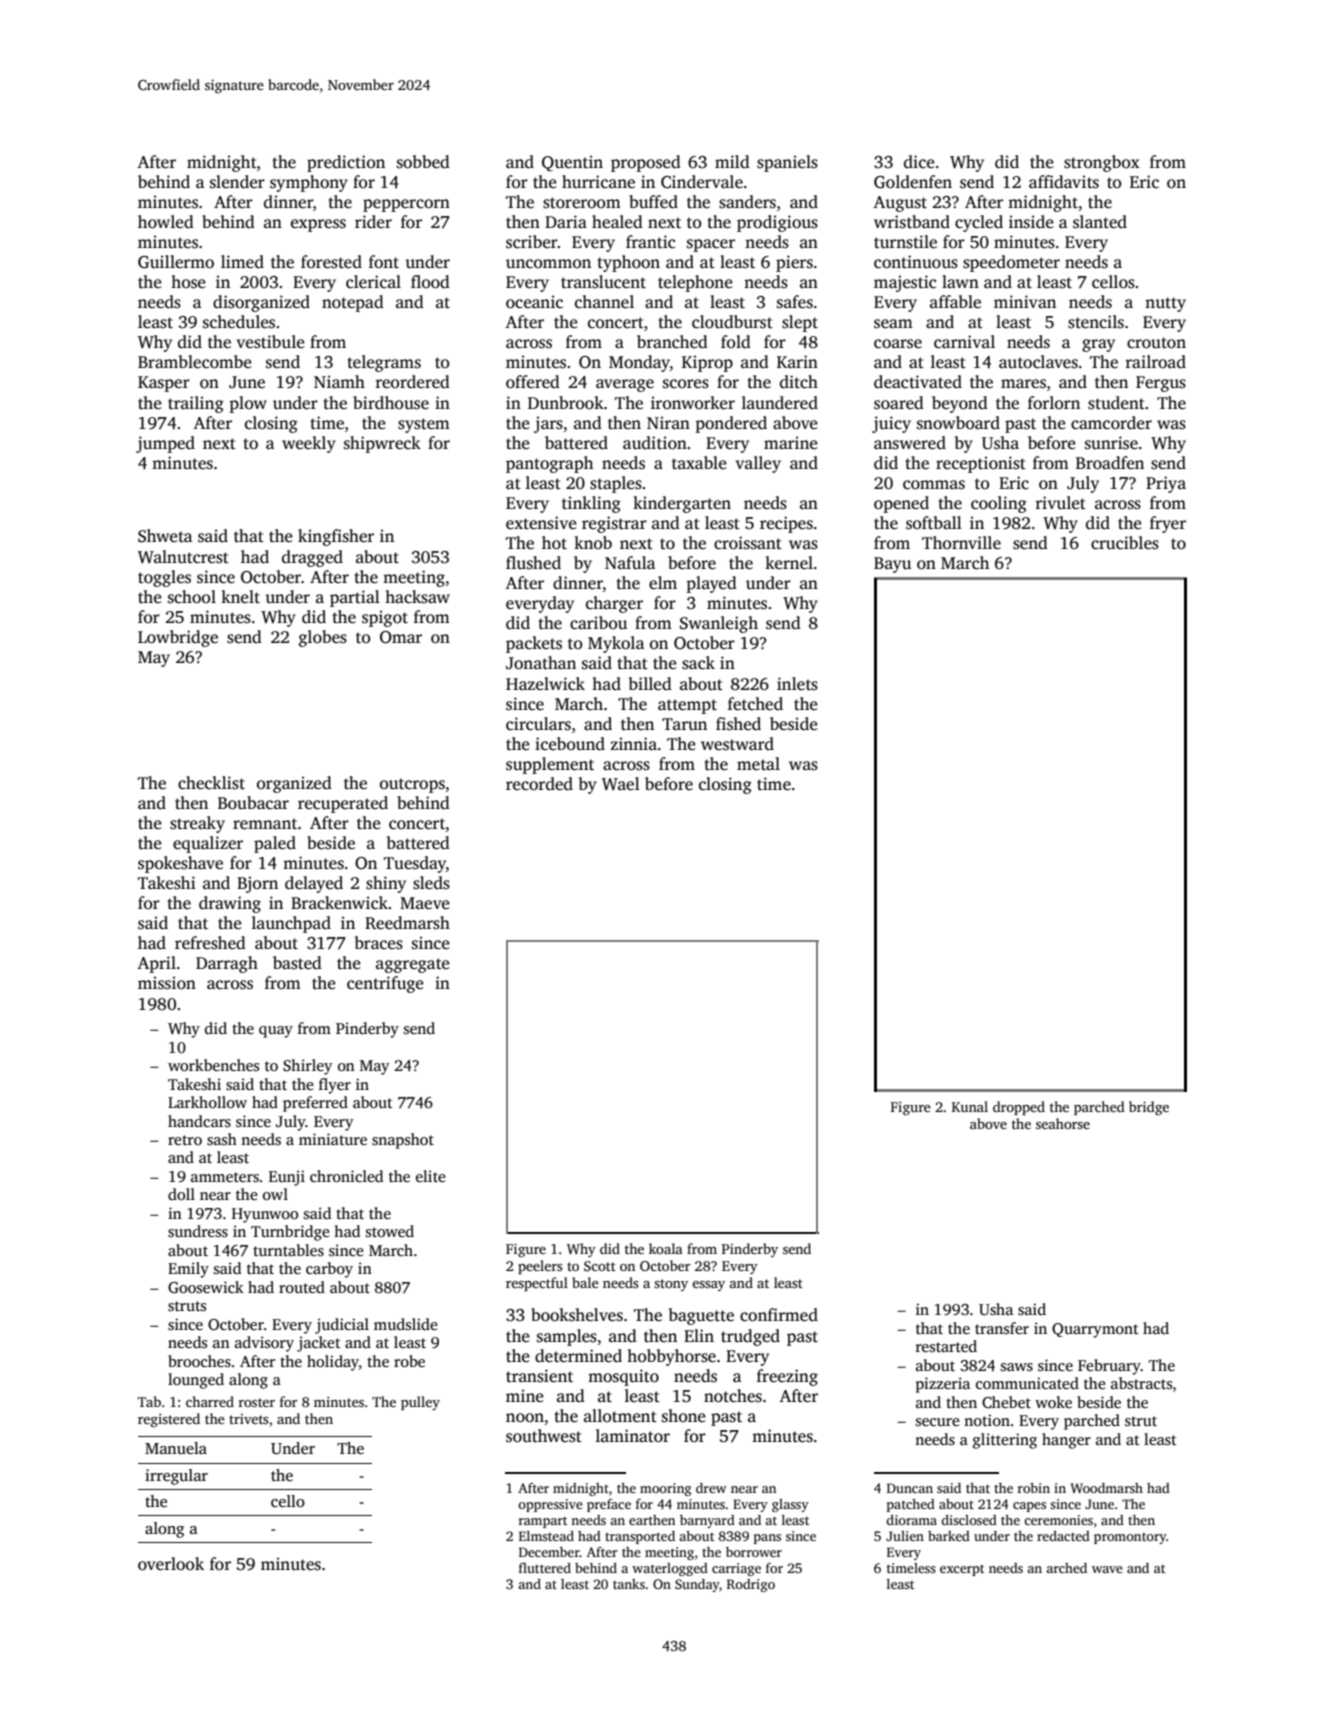  I want to click on mild, so click(732, 161).
